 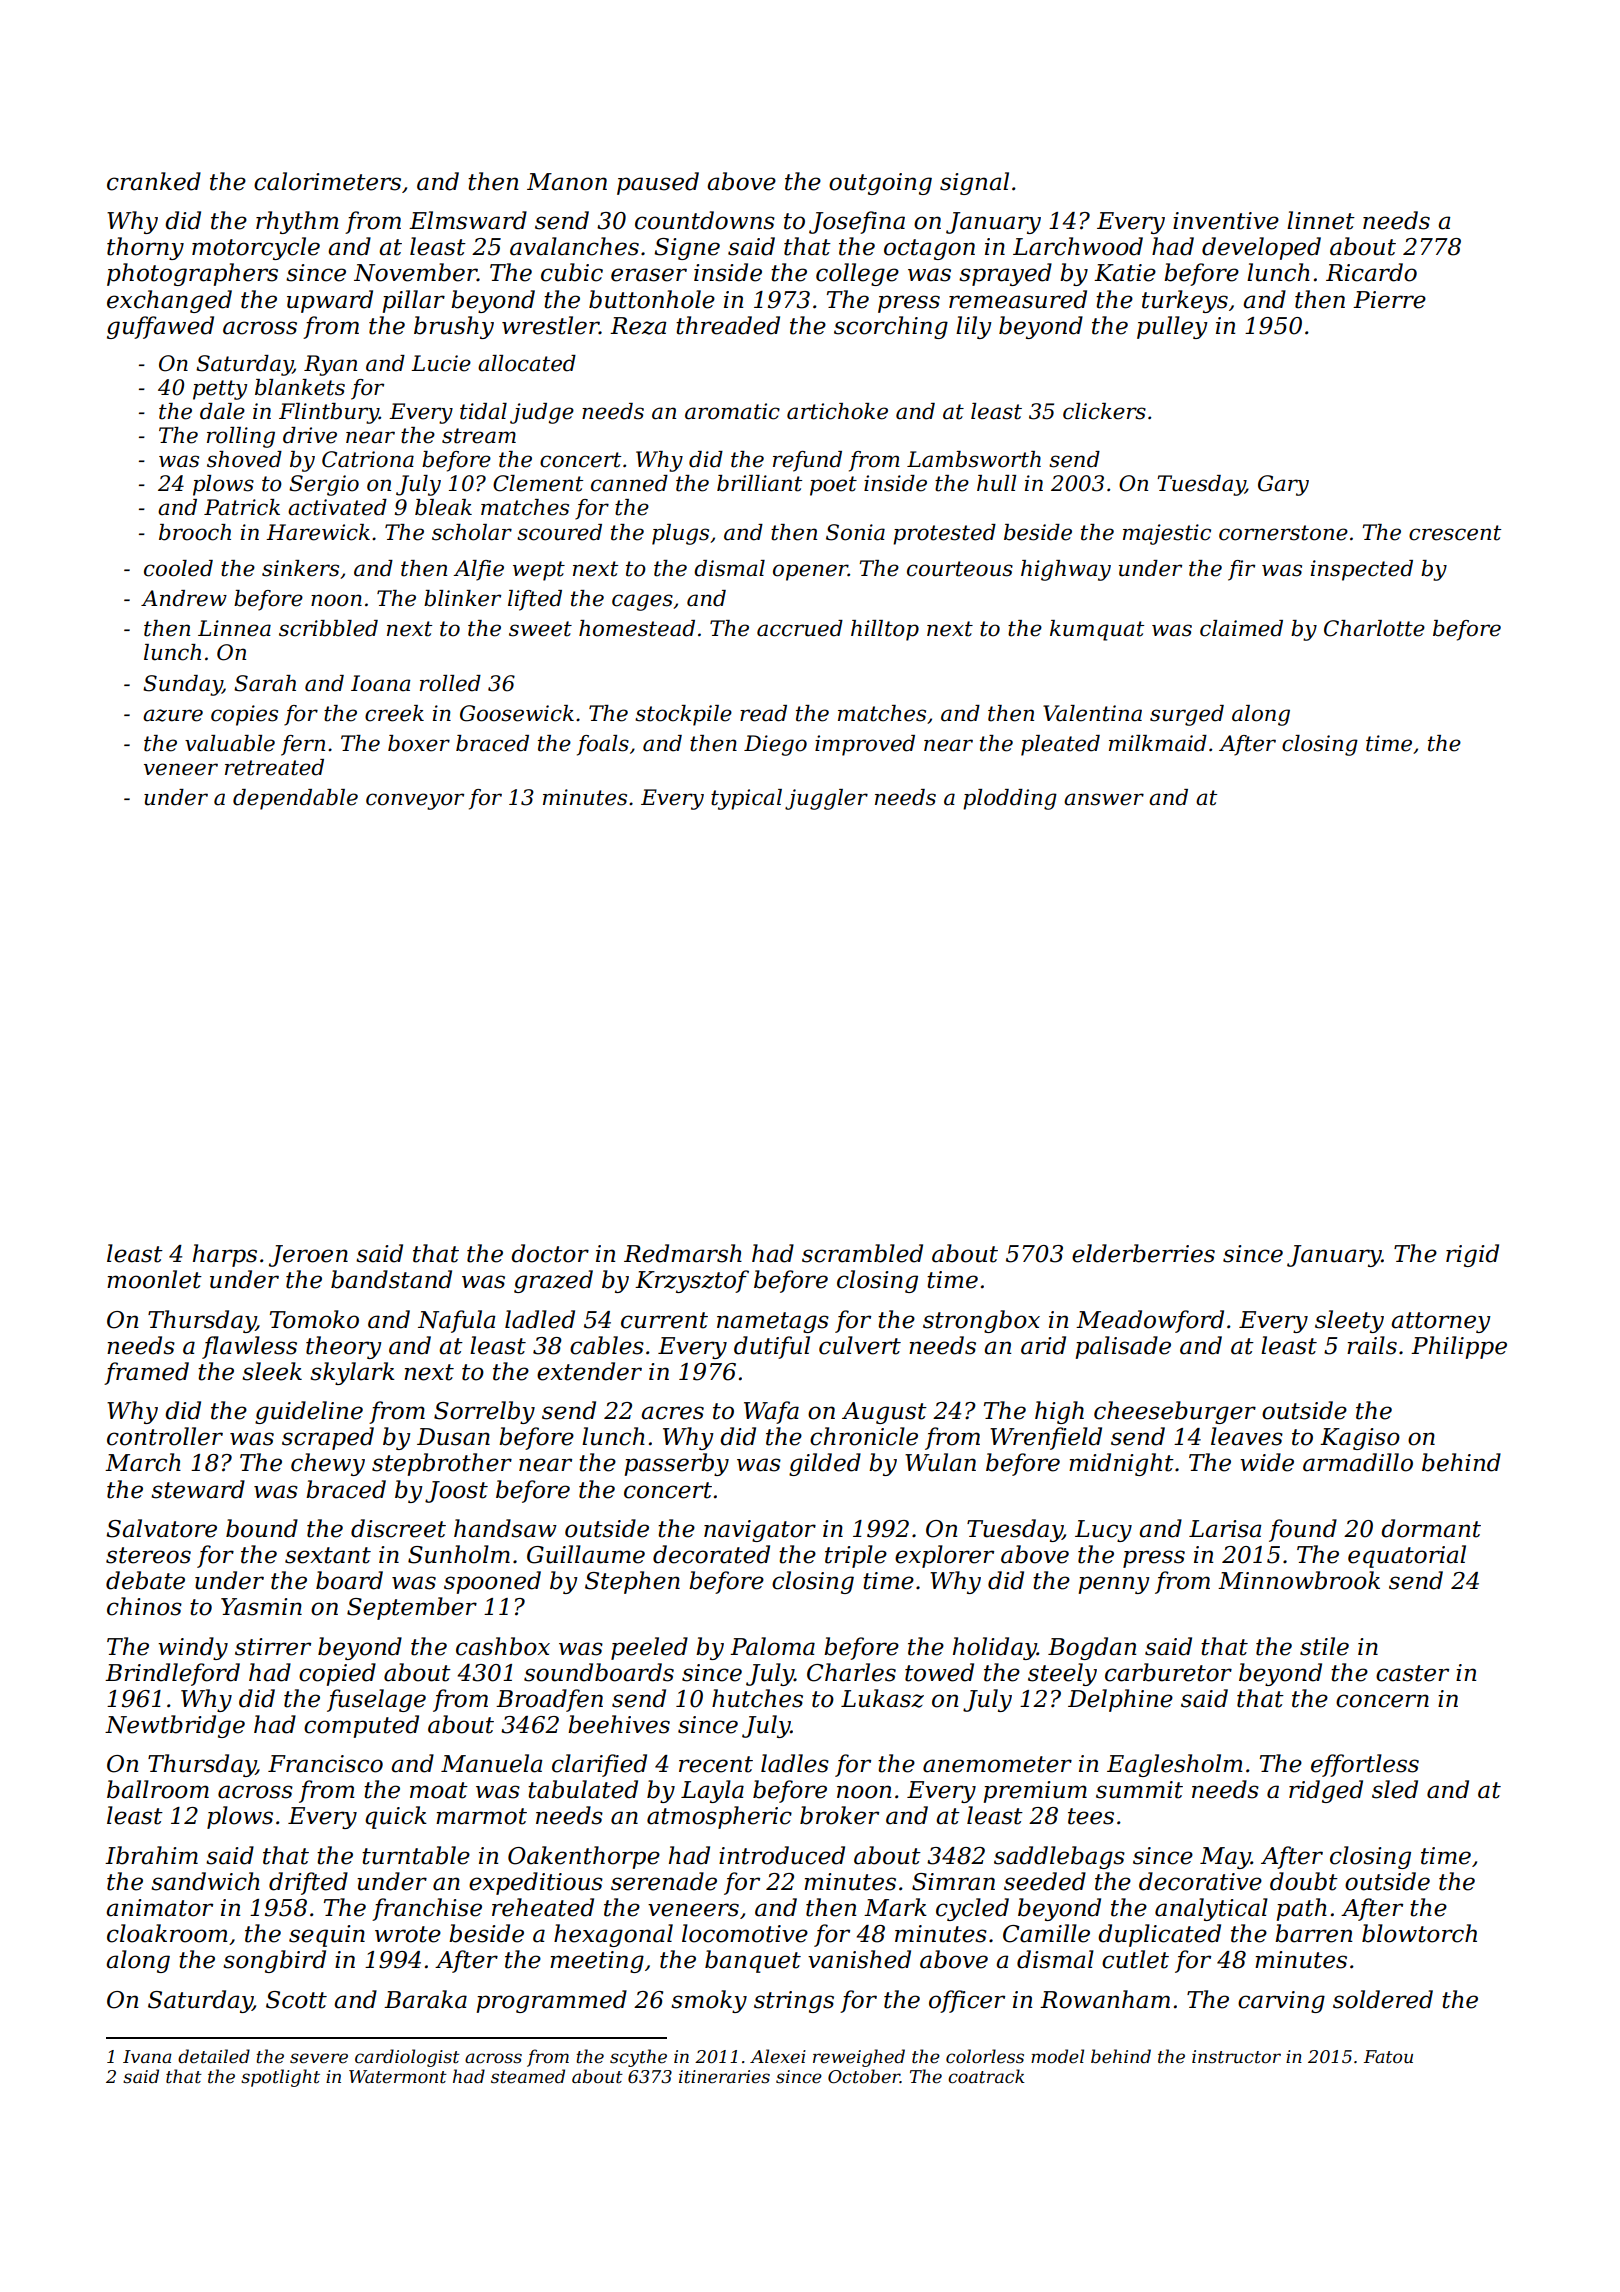 I want to click on answer, so click(x=1104, y=799).
